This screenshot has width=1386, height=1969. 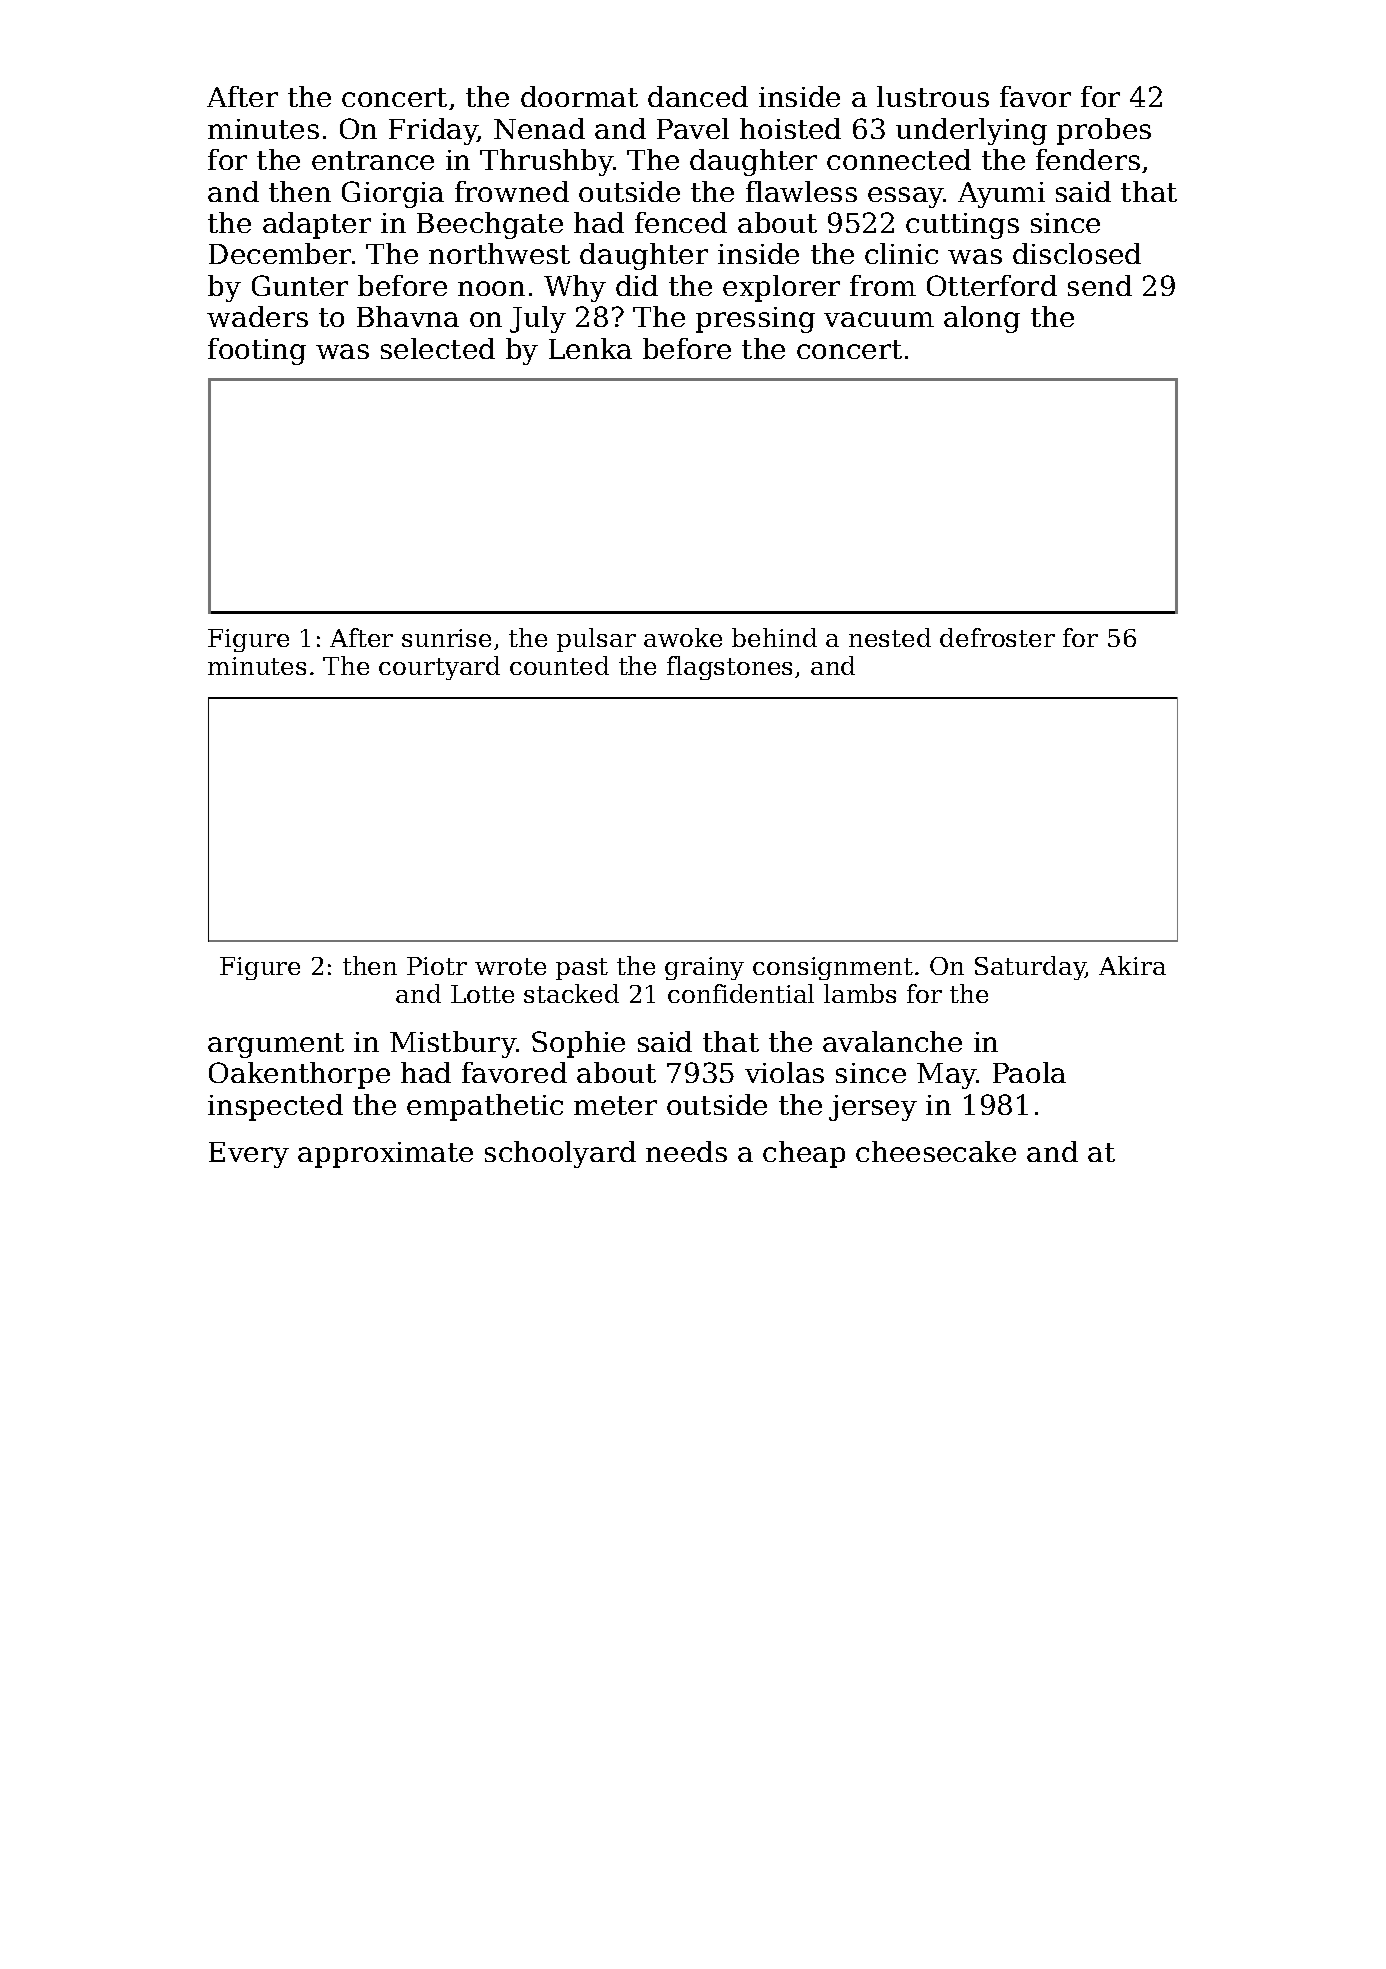 I want to click on Friday, so click(x=433, y=131).
